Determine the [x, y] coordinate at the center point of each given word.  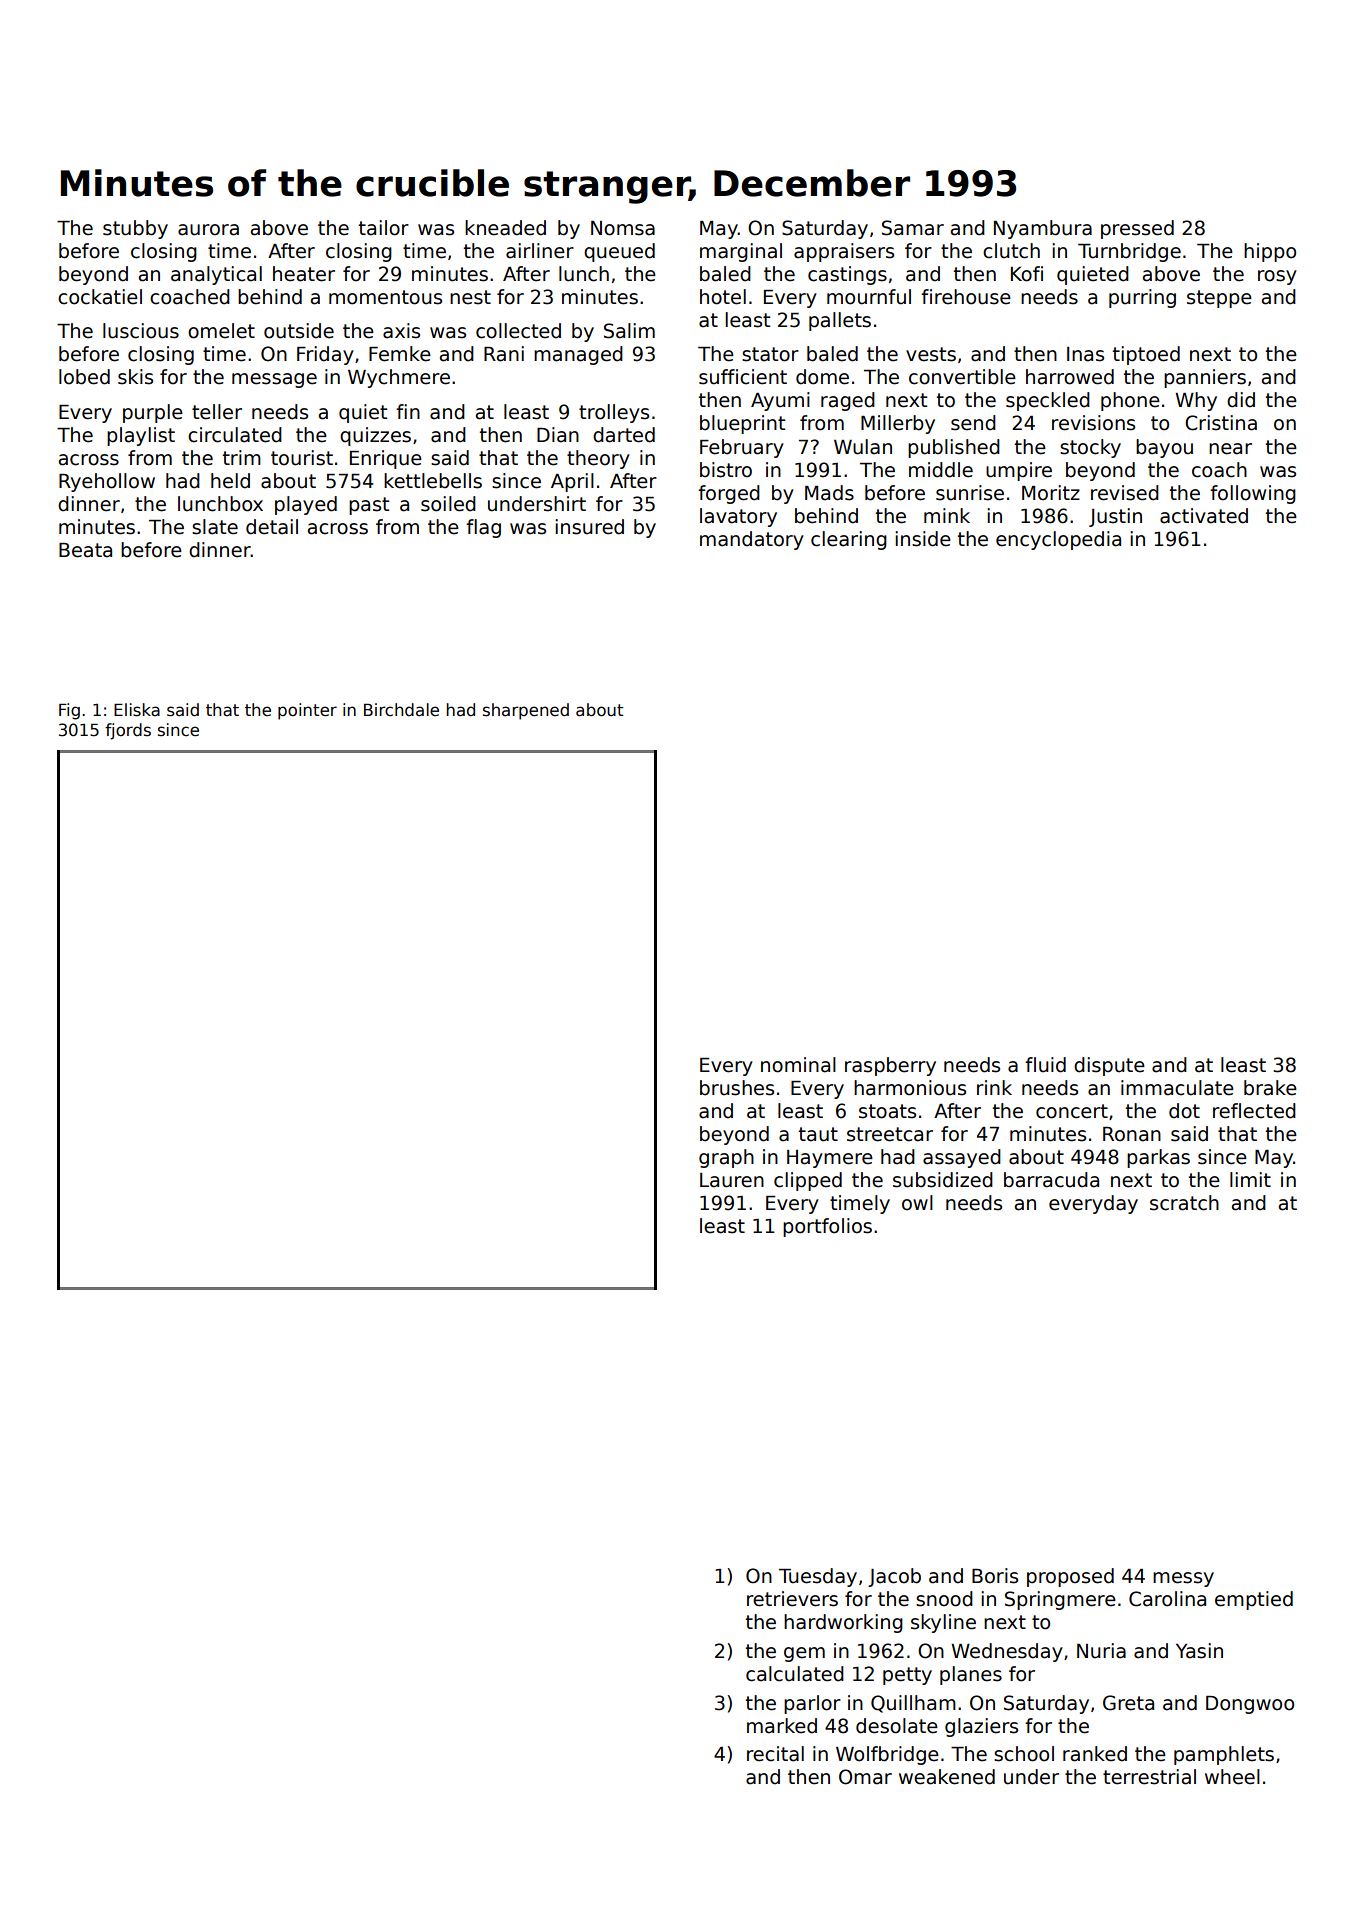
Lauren [732, 1180]
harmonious [910, 1088]
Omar [865, 1777]
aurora [208, 230]
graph [726, 1158]
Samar [913, 228]
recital [775, 1754]
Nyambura [1043, 229]
